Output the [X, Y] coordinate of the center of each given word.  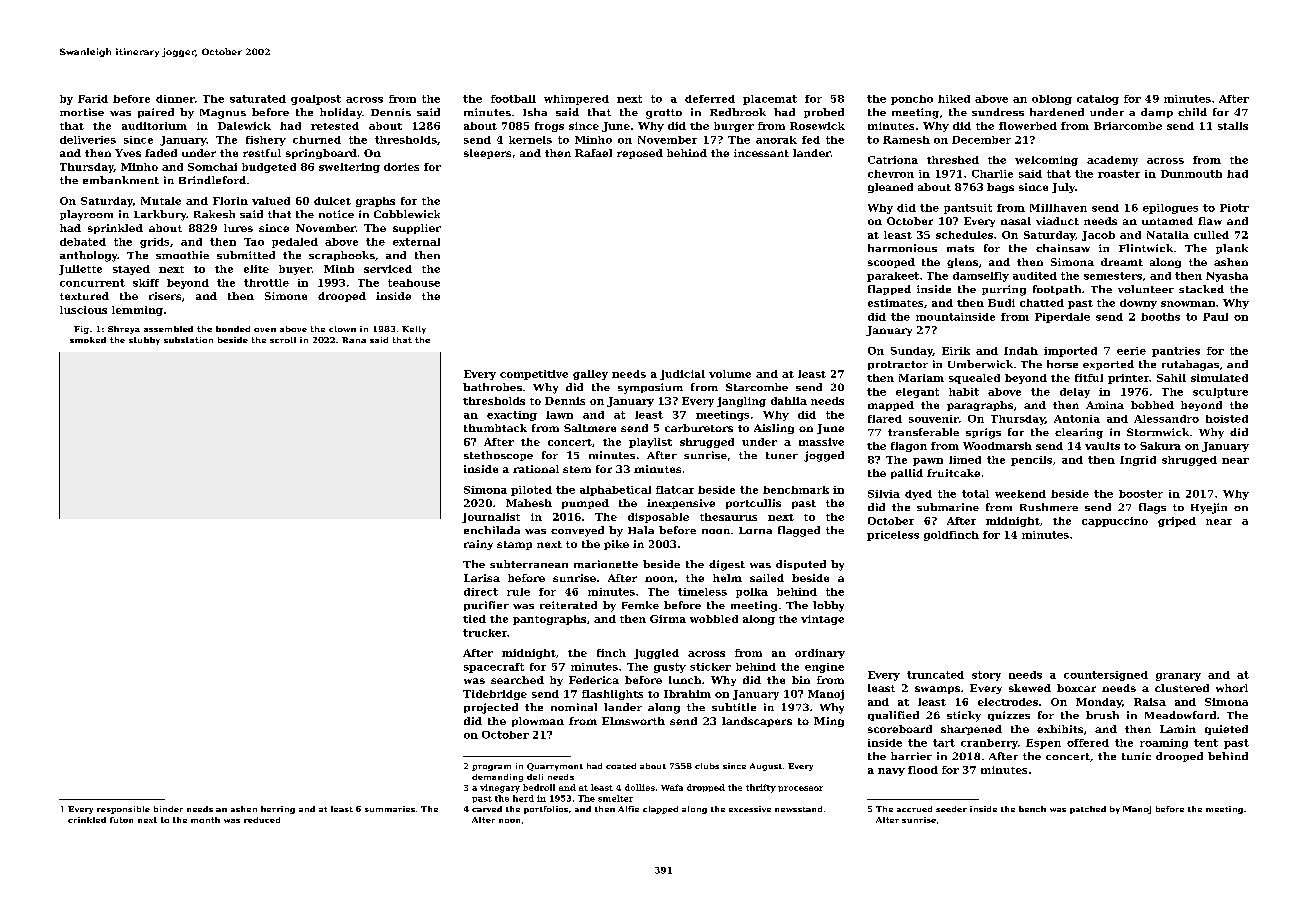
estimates [895, 303]
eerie [1131, 351]
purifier [486, 606]
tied [474, 619]
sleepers [487, 154]
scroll [283, 340]
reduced [262, 820]
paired [156, 113]
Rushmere [1049, 507]
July [1063, 188]
